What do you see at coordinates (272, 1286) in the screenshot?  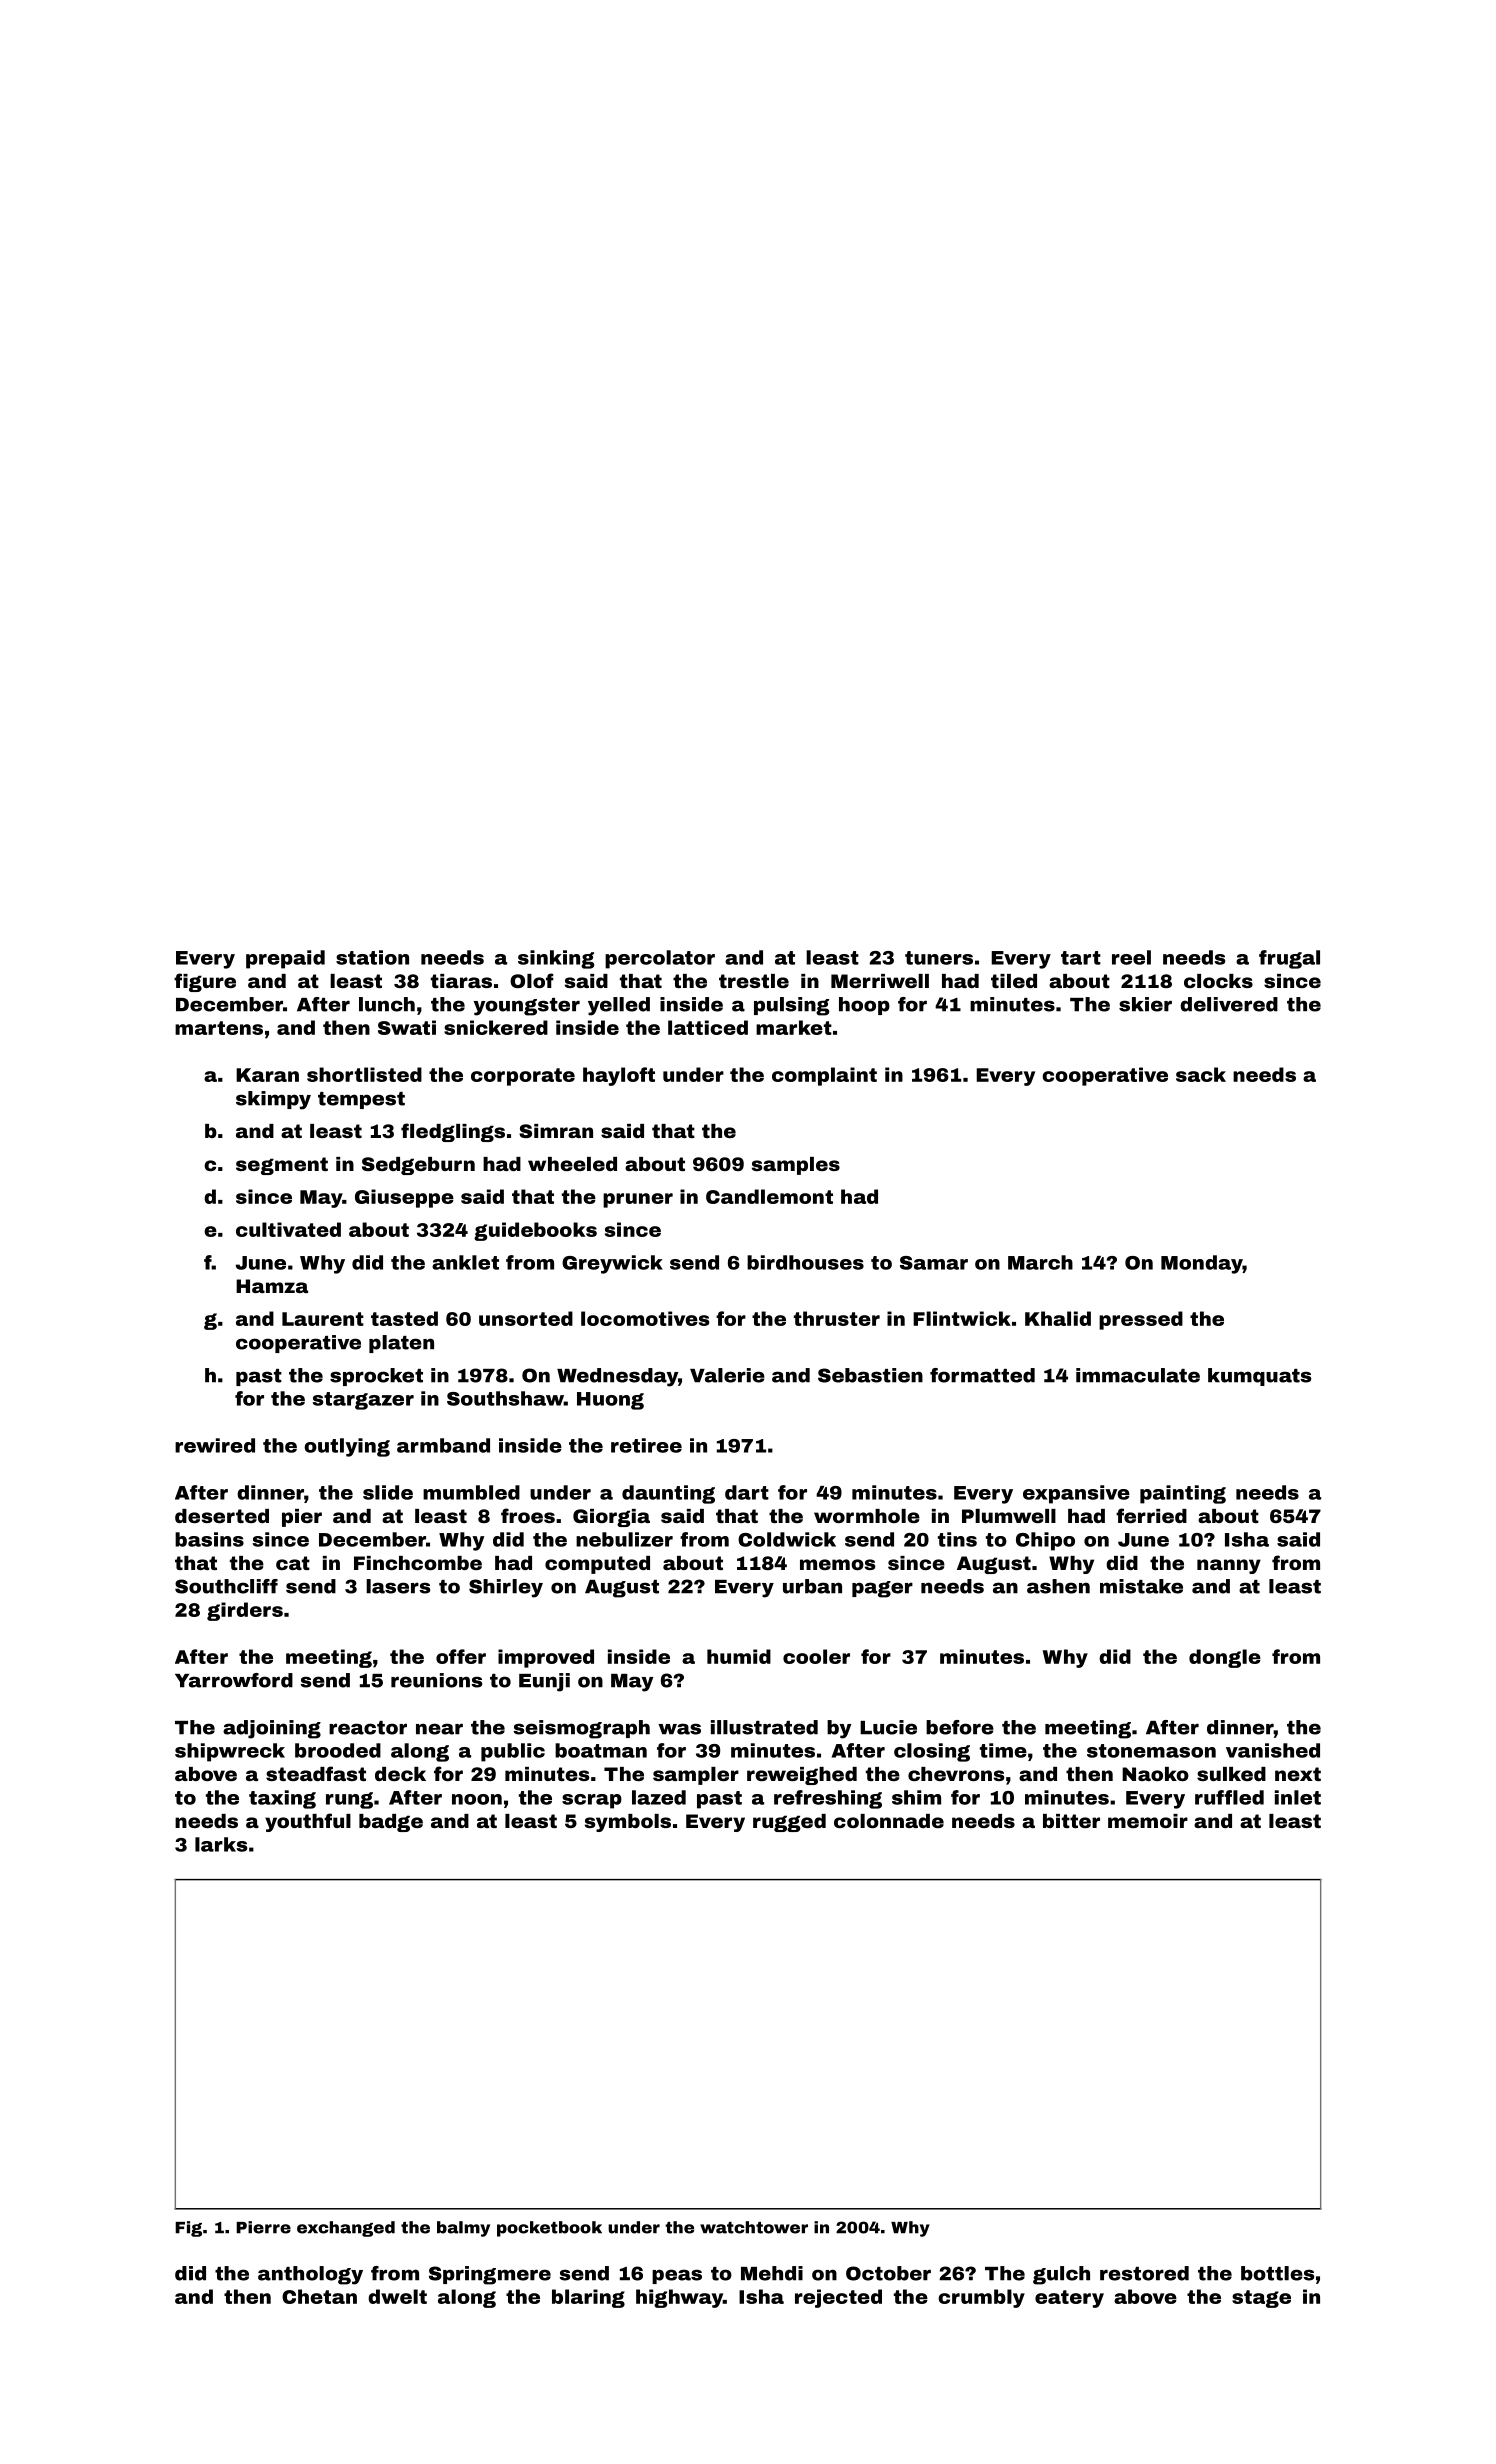 I see `Hamza` at bounding box center [272, 1286].
